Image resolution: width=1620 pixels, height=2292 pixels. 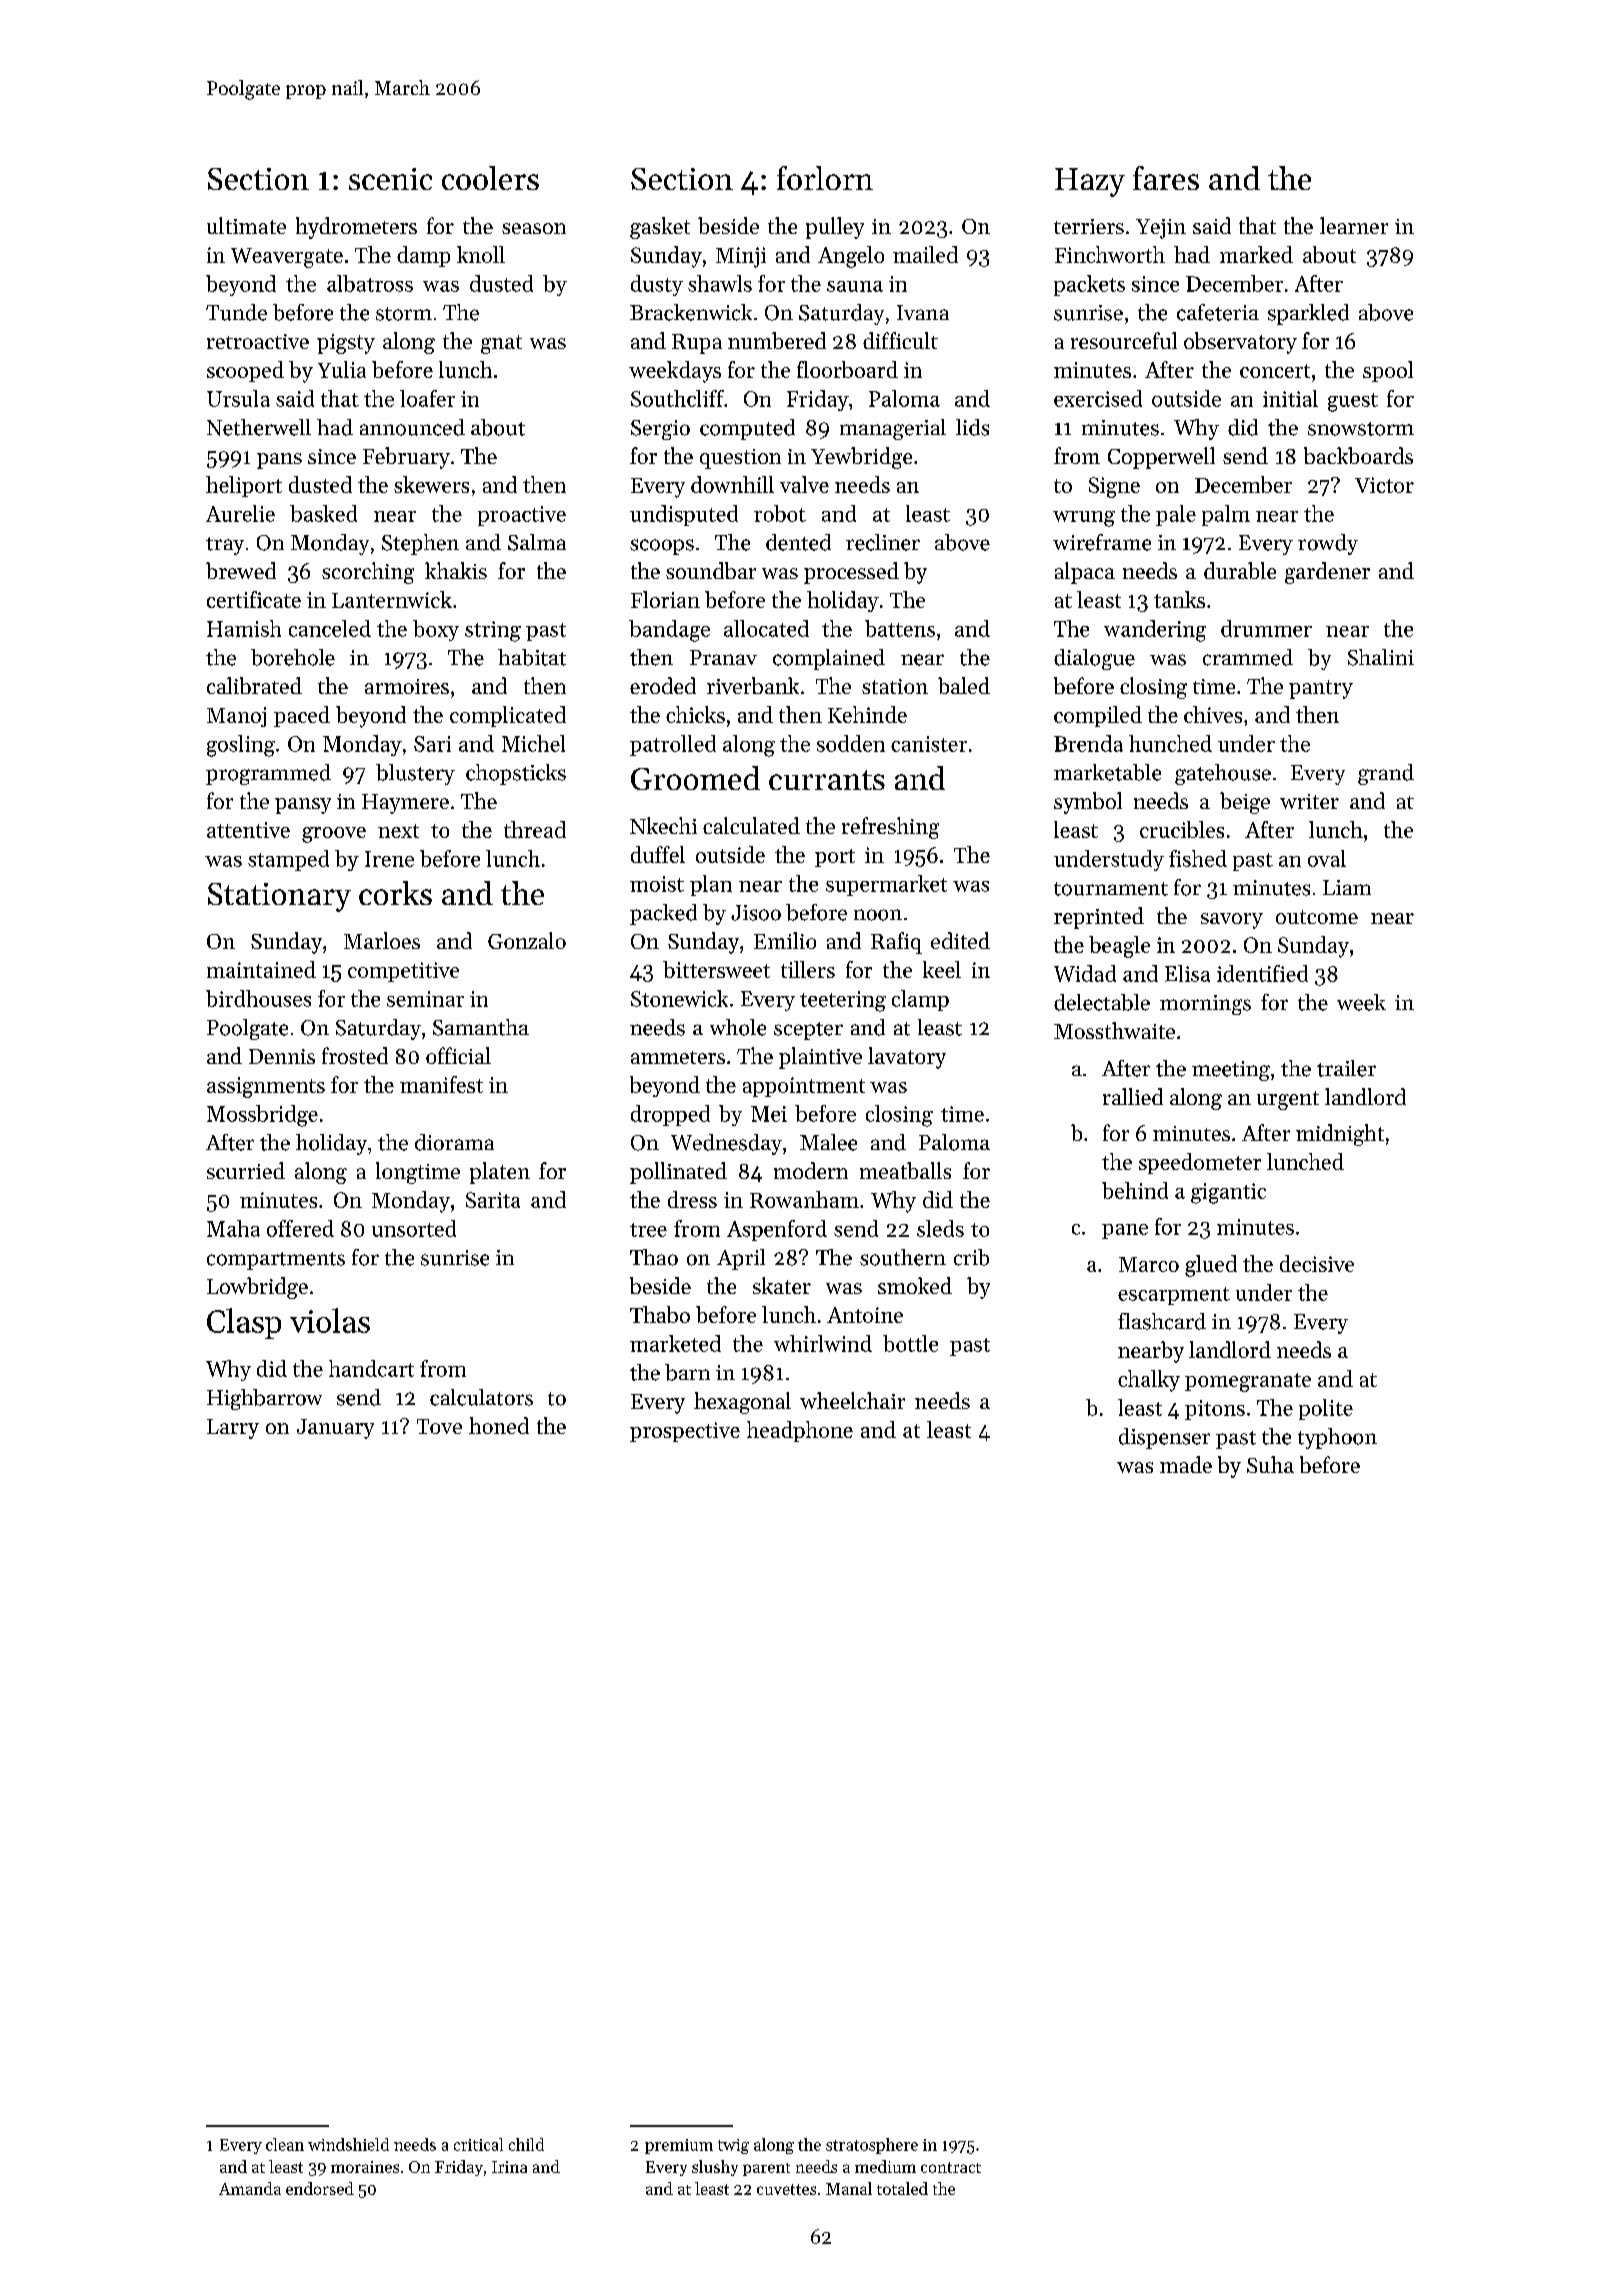 What do you see at coordinates (390, 179) in the image?
I see `scenic` at bounding box center [390, 179].
